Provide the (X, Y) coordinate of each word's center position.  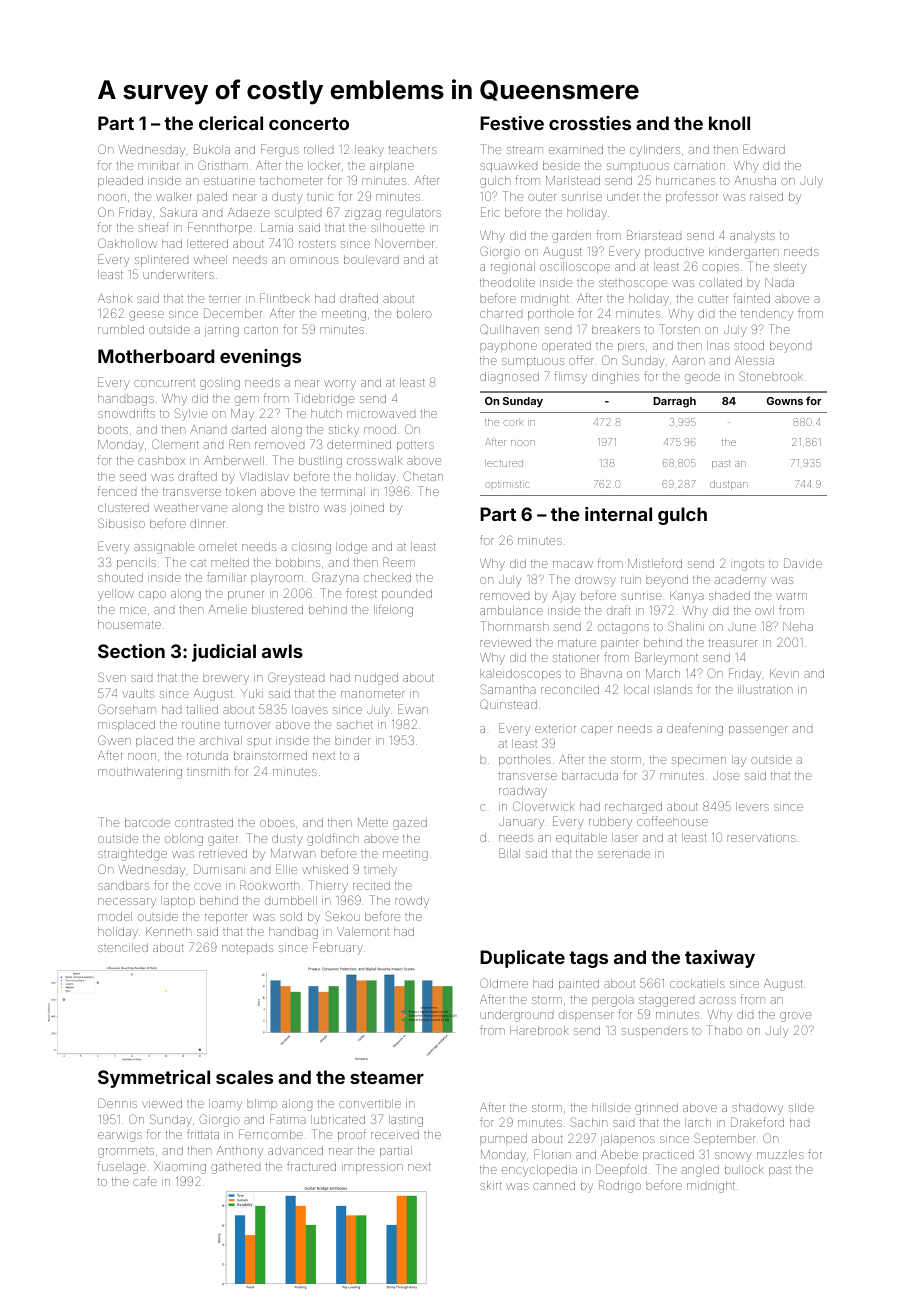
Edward (764, 149)
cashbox (161, 460)
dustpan (729, 485)
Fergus (280, 150)
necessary (127, 903)
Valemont (363, 931)
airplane (392, 166)
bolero (414, 313)
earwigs (120, 1137)
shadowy (757, 1109)
